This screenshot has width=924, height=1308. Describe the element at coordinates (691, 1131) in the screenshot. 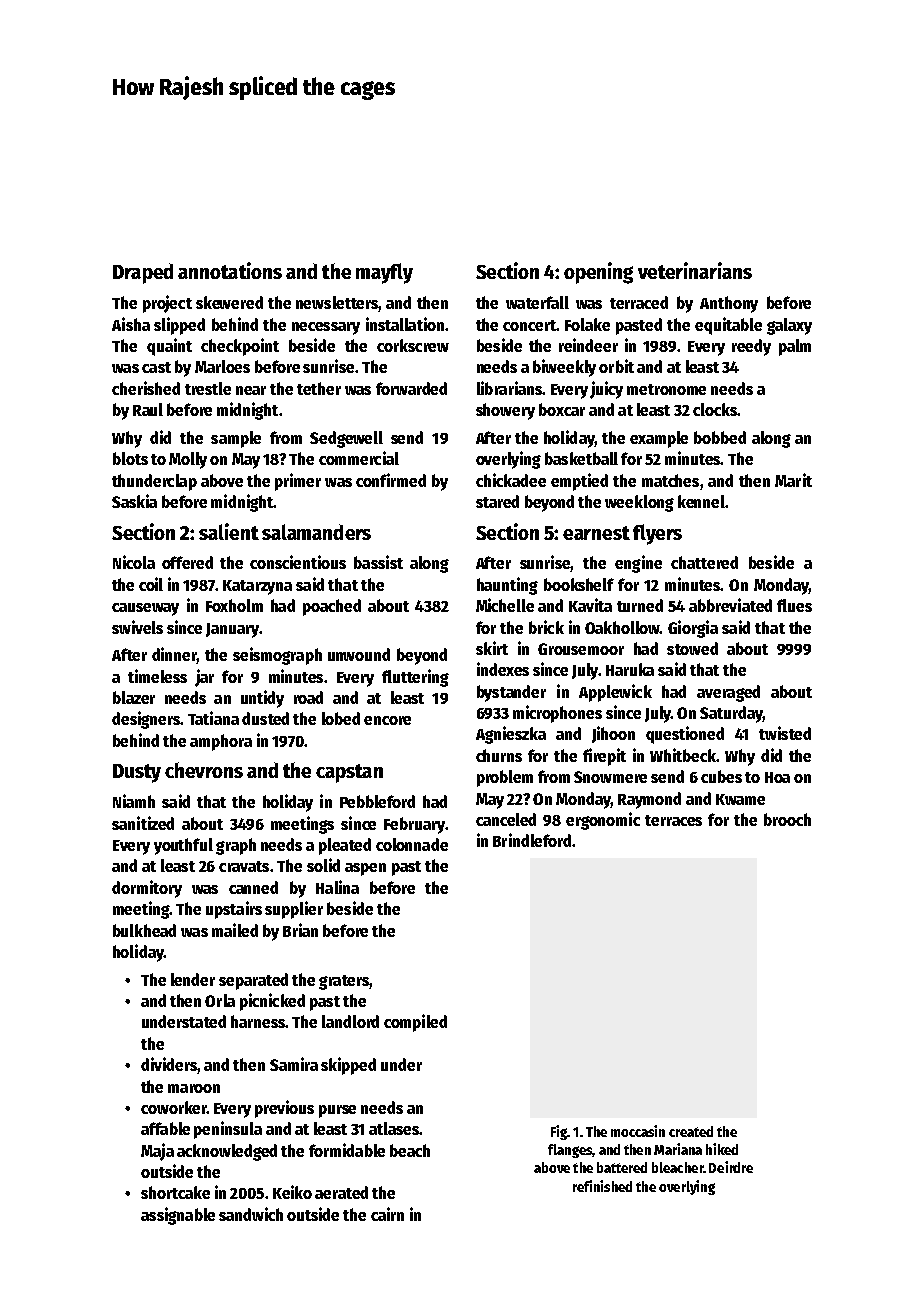

I see `created` at that location.
